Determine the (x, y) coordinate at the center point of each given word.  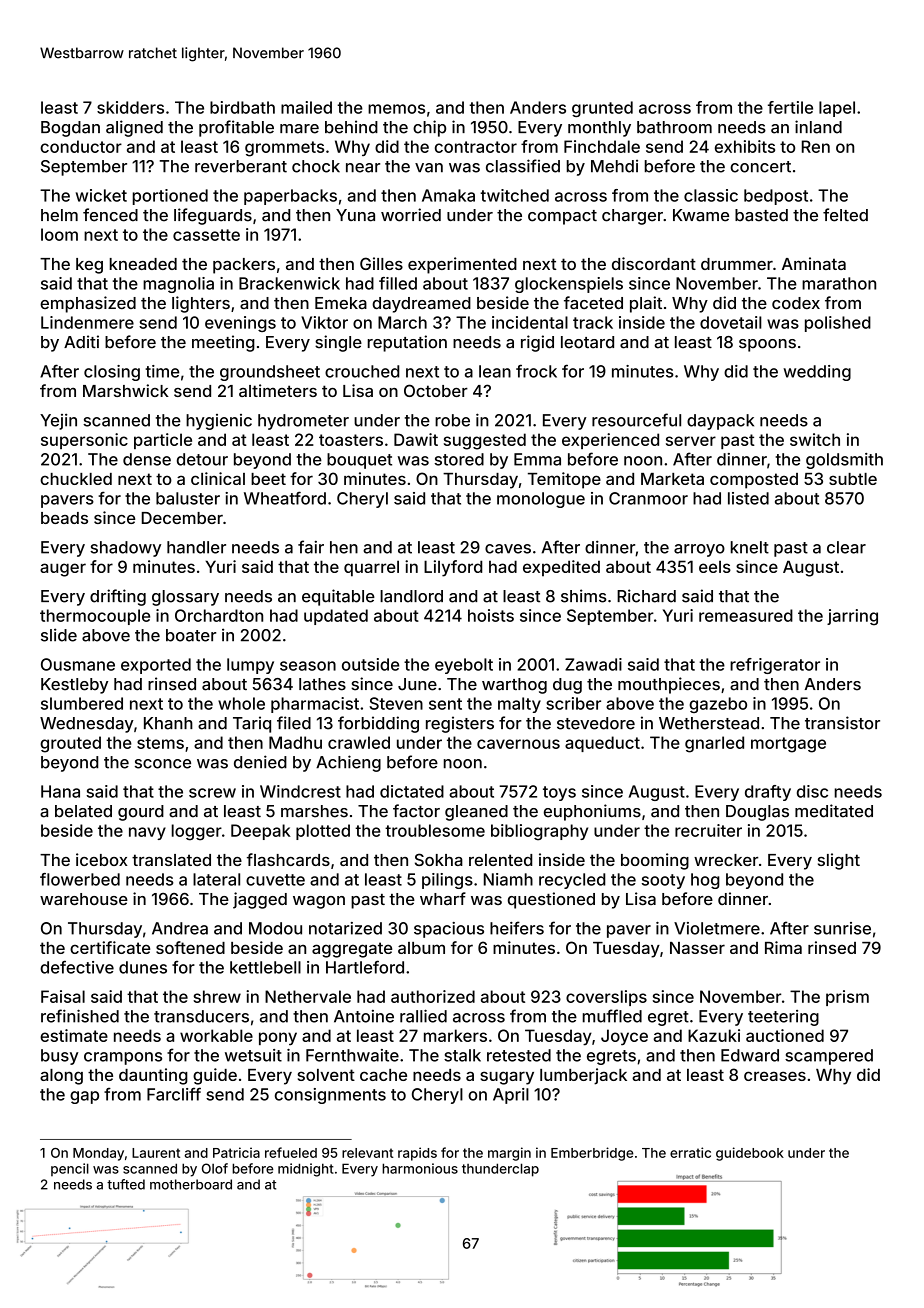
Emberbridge (592, 1154)
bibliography (539, 832)
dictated (412, 791)
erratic (690, 1152)
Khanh (168, 723)
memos (396, 109)
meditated (834, 811)
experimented (462, 265)
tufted (126, 1184)
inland (818, 127)
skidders (130, 107)
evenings (240, 324)
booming (655, 861)
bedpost (776, 197)
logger (197, 832)
